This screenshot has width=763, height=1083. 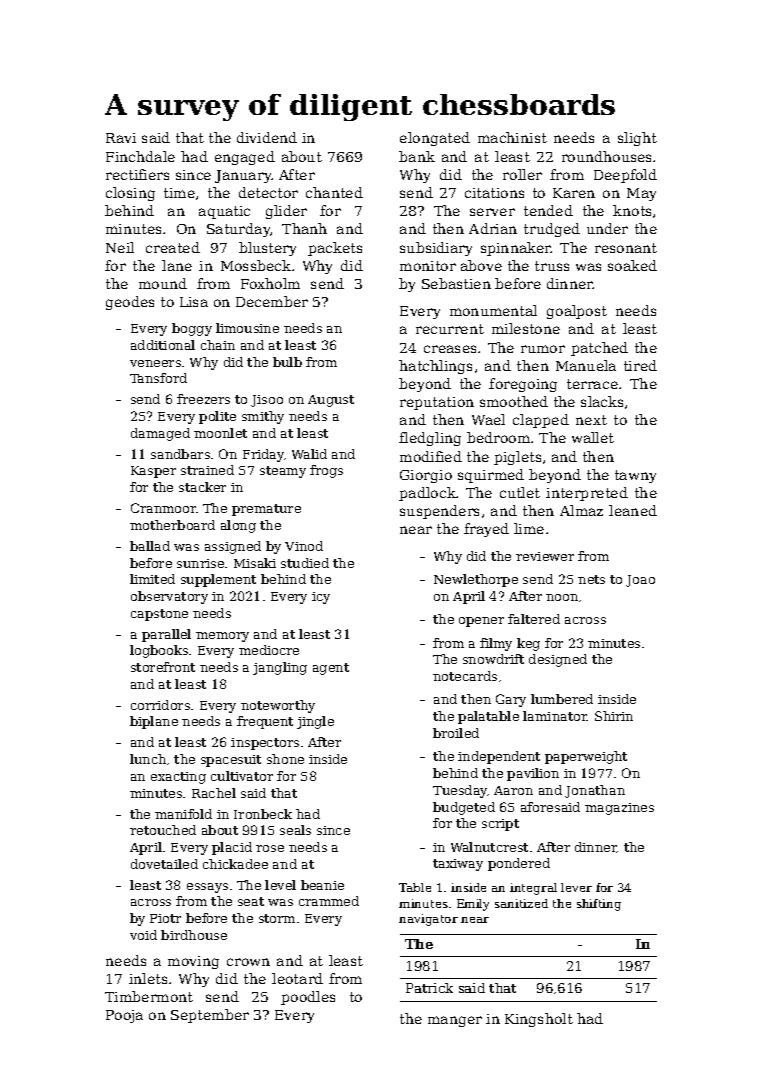 I want to click on Ravi, so click(x=121, y=138).
